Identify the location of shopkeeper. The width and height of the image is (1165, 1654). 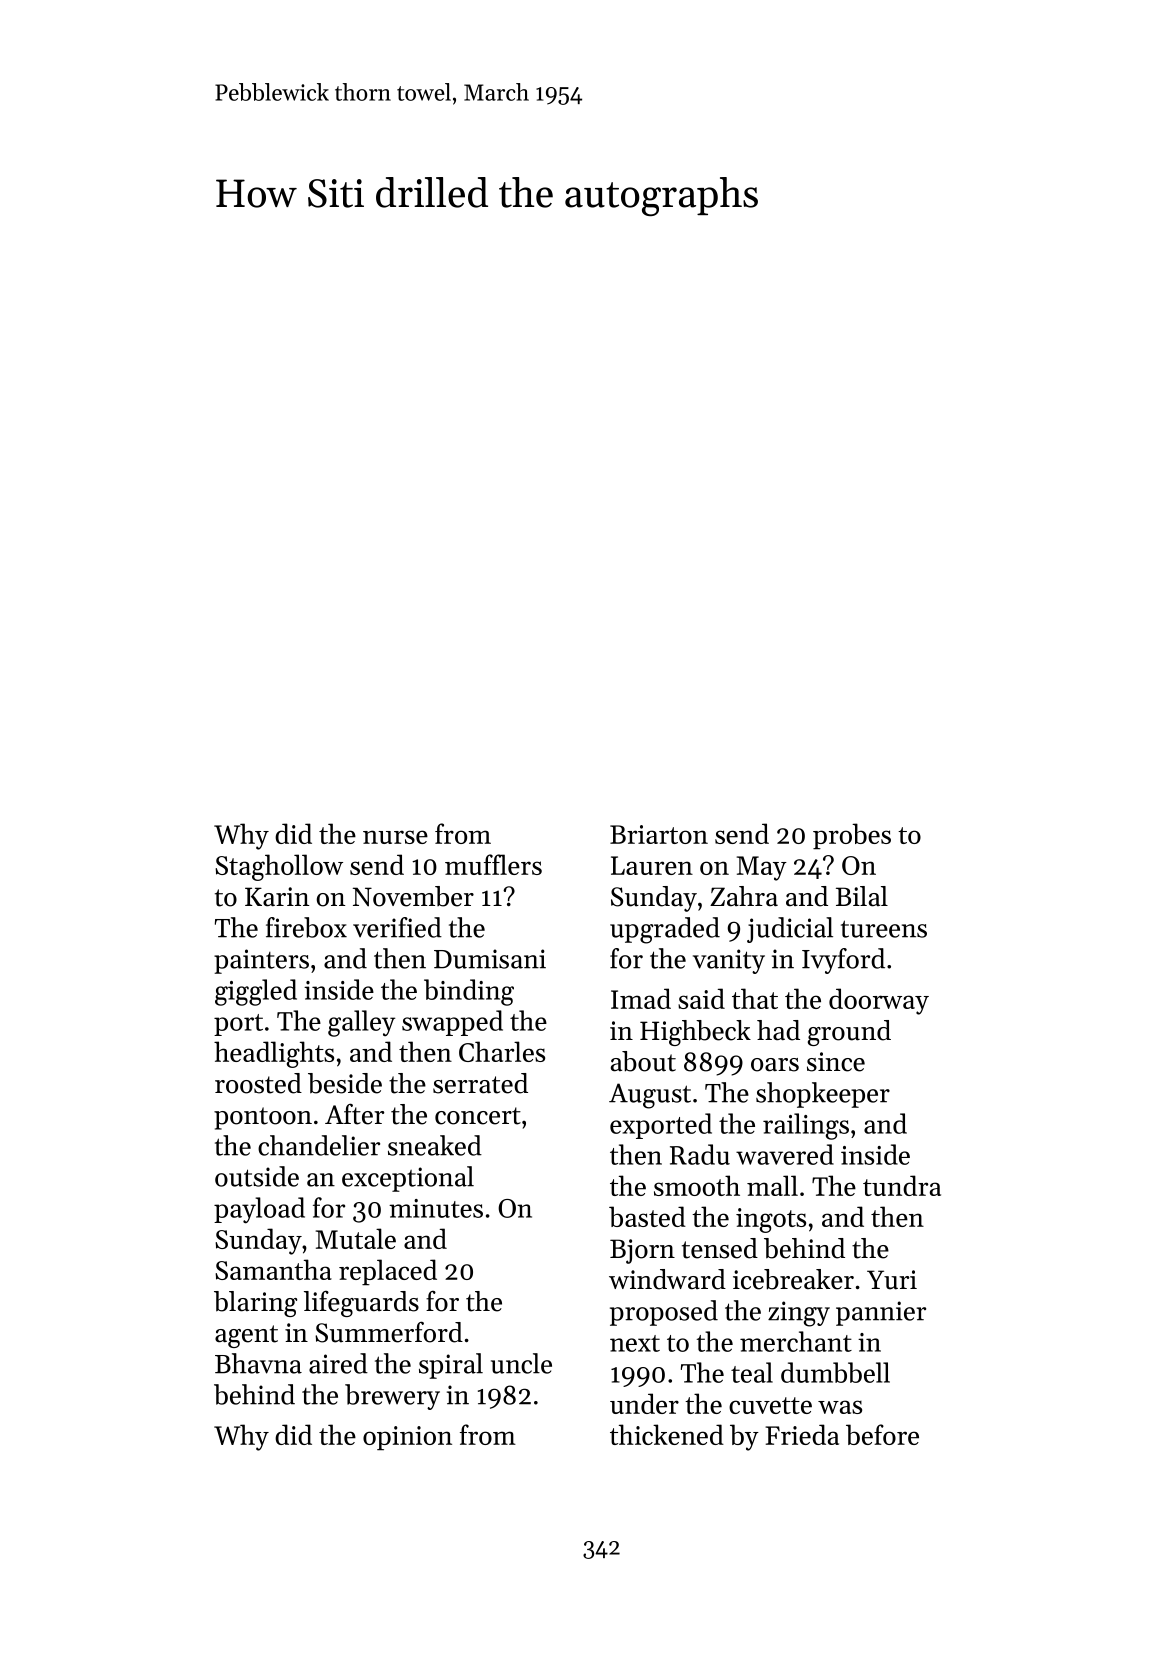
(823, 1095).
